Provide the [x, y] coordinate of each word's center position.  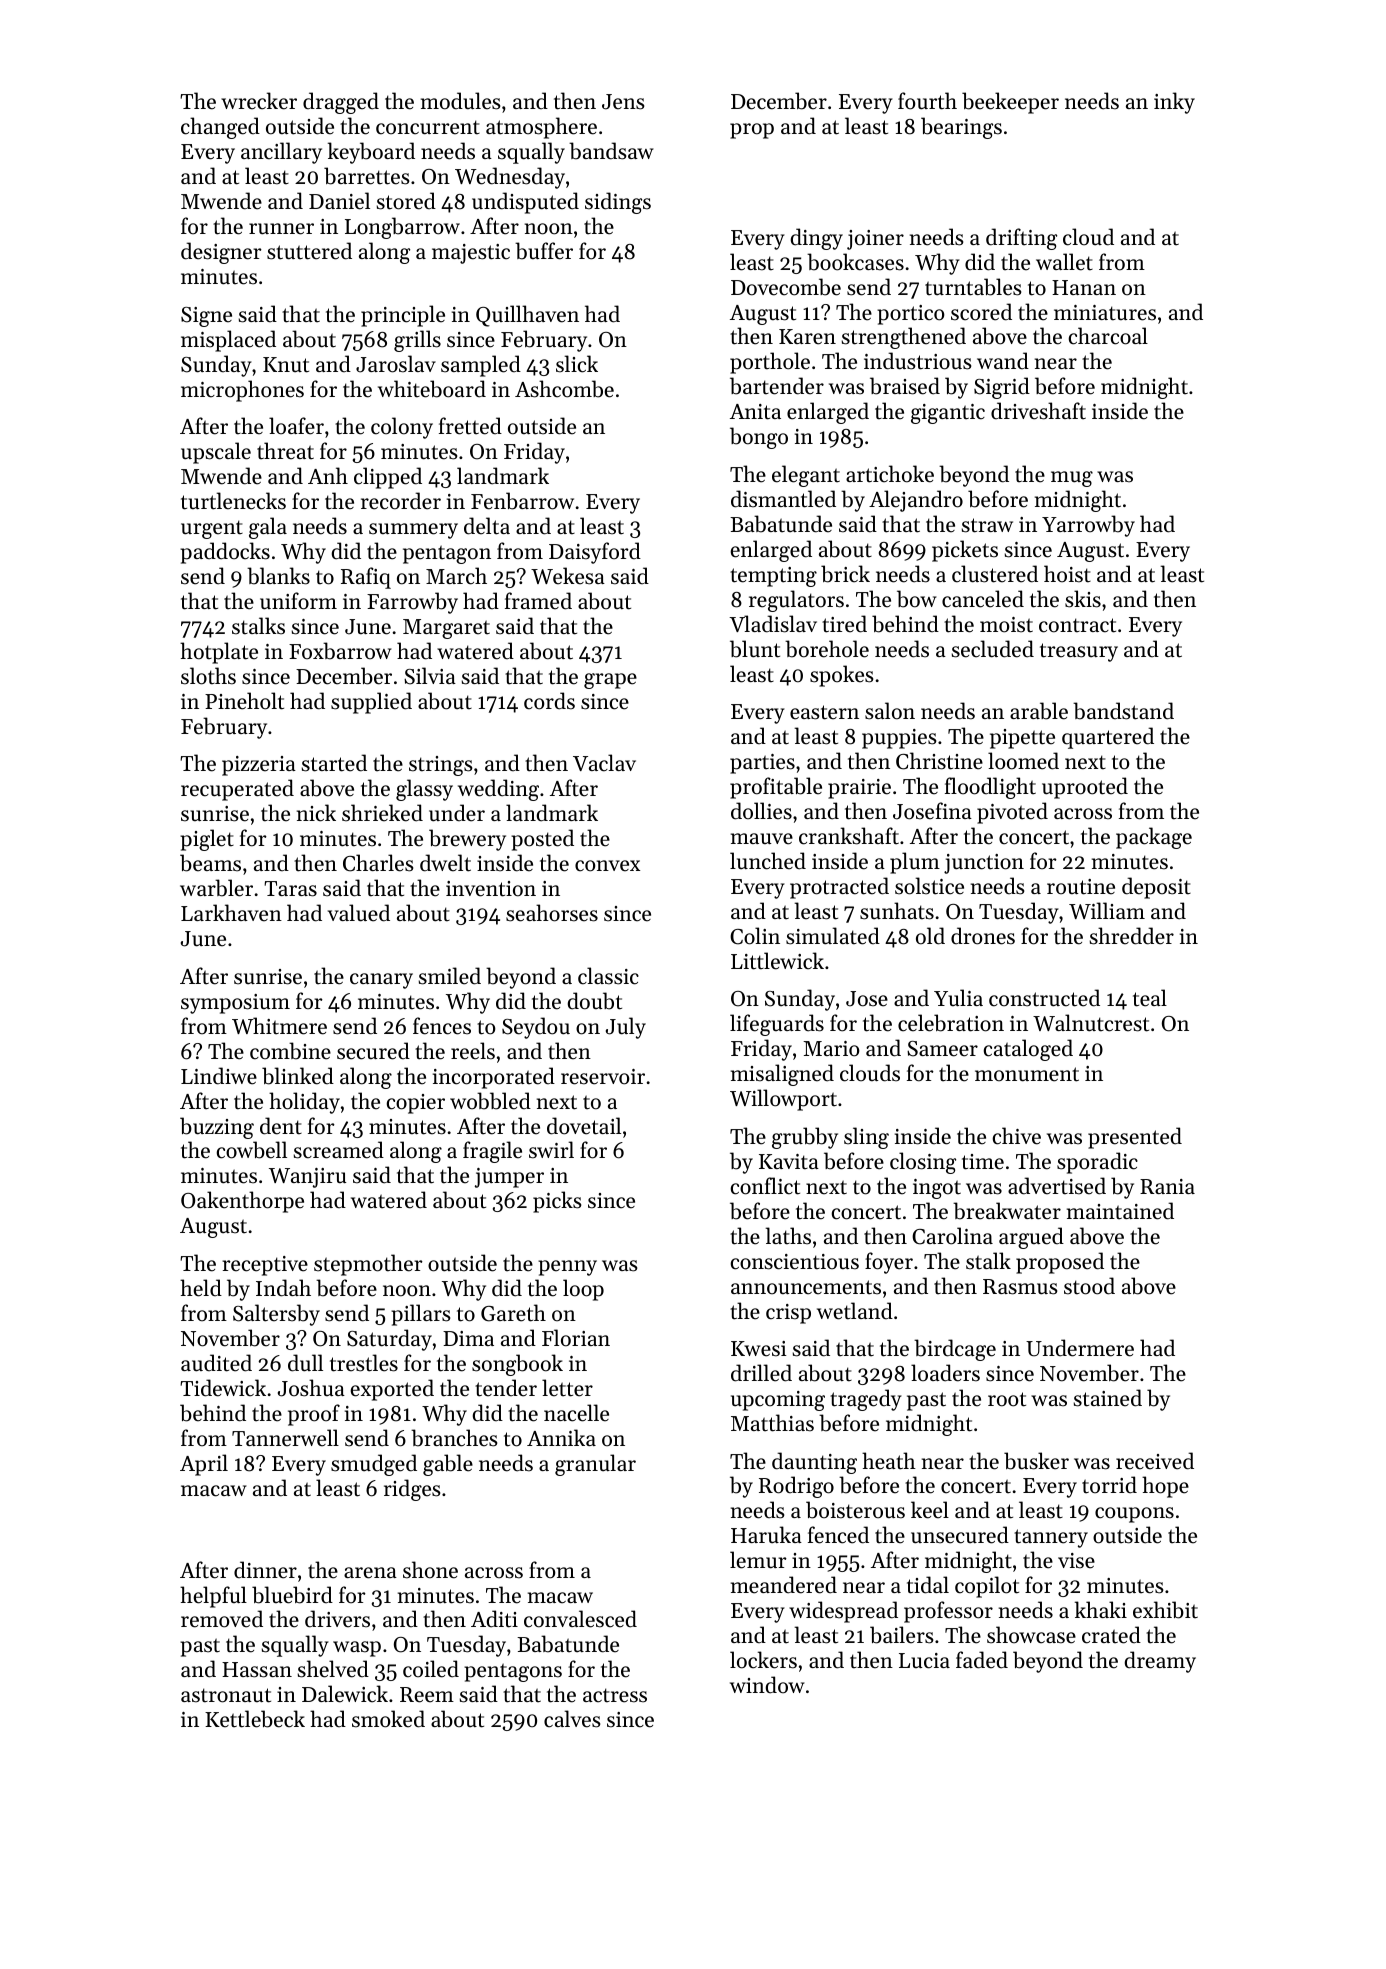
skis [1083, 599]
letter [567, 1388]
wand [1003, 361]
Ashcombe [564, 389]
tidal [928, 1585]
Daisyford [595, 553]
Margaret [446, 629]
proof [314, 1415]
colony [402, 428]
